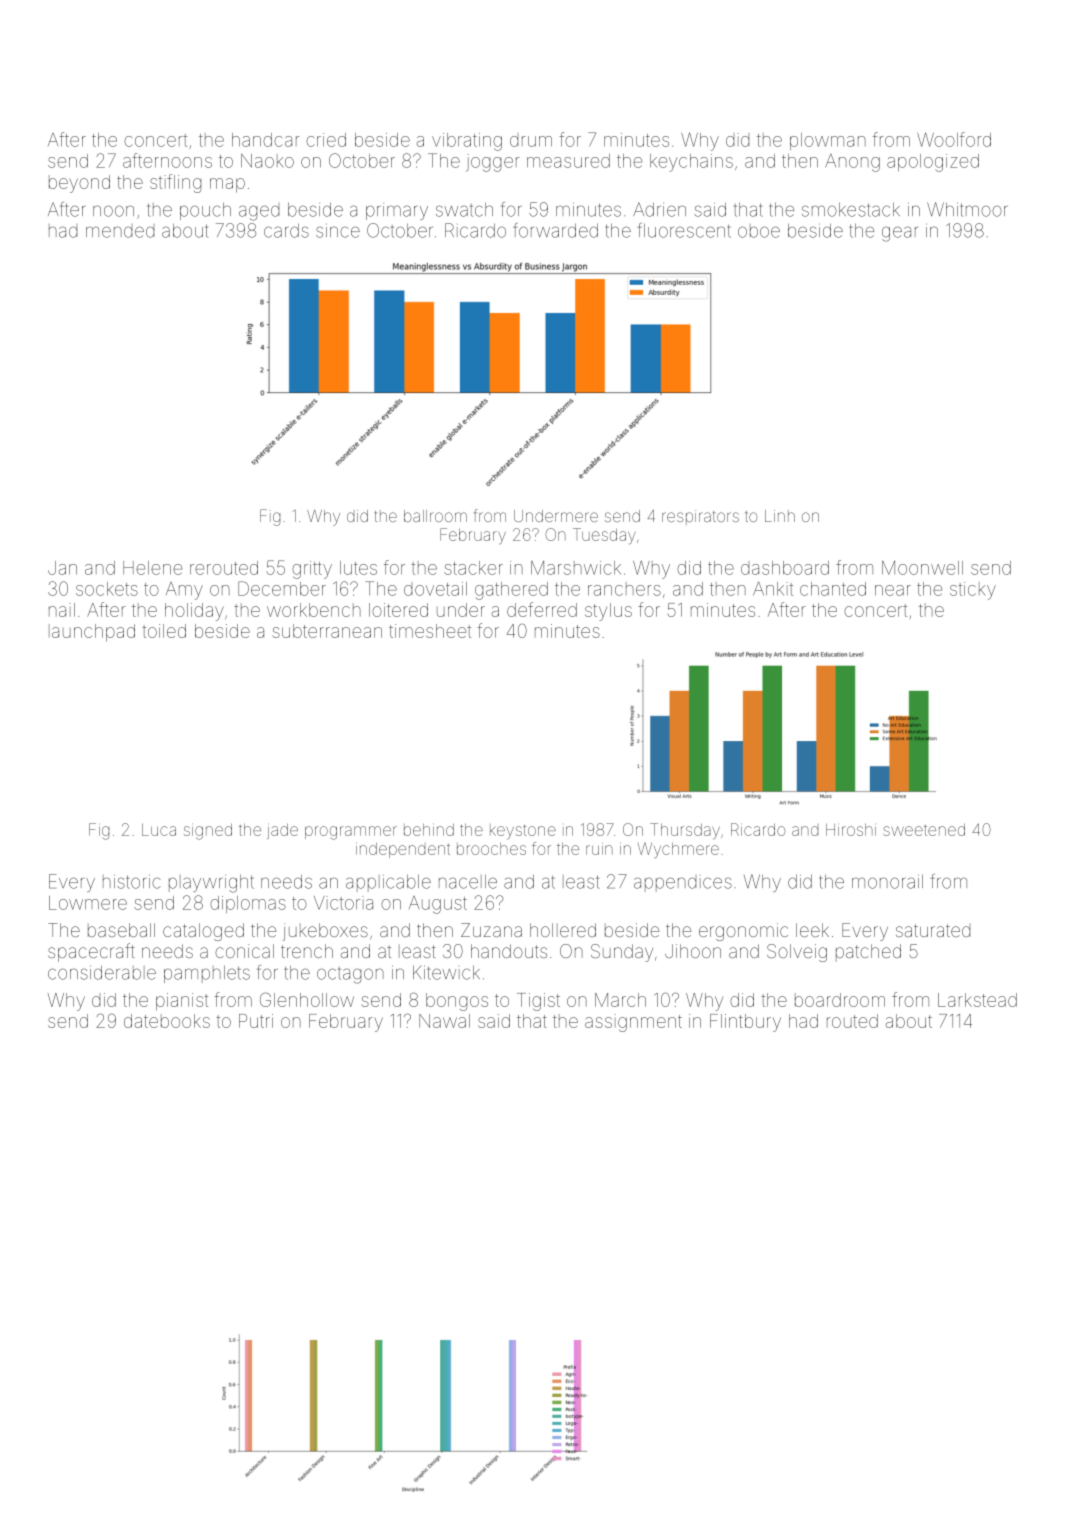 The height and width of the document is (1526, 1079). Describe the element at coordinates (900, 234) in the document. I see `gear` at that location.
